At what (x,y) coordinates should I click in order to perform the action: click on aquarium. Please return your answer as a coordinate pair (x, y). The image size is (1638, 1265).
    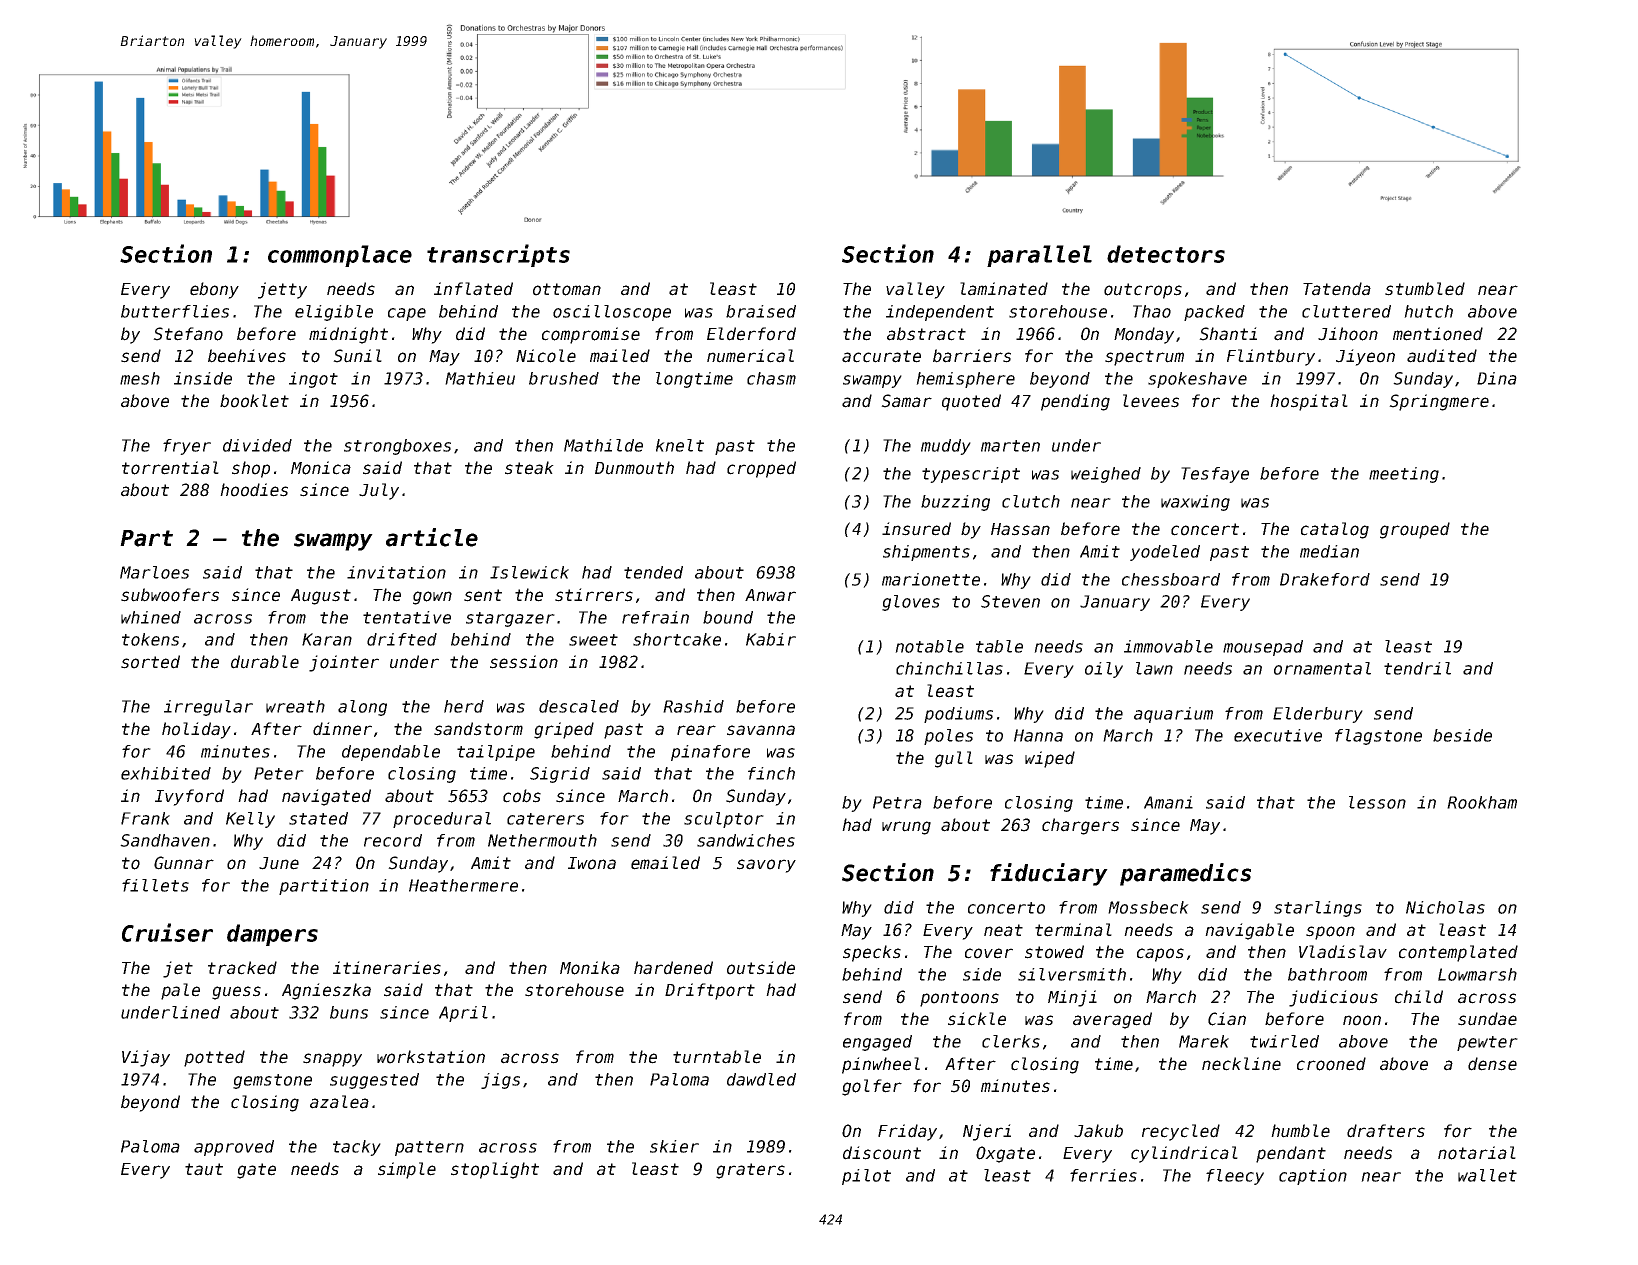
    Looking at the image, I should click on (1173, 715).
